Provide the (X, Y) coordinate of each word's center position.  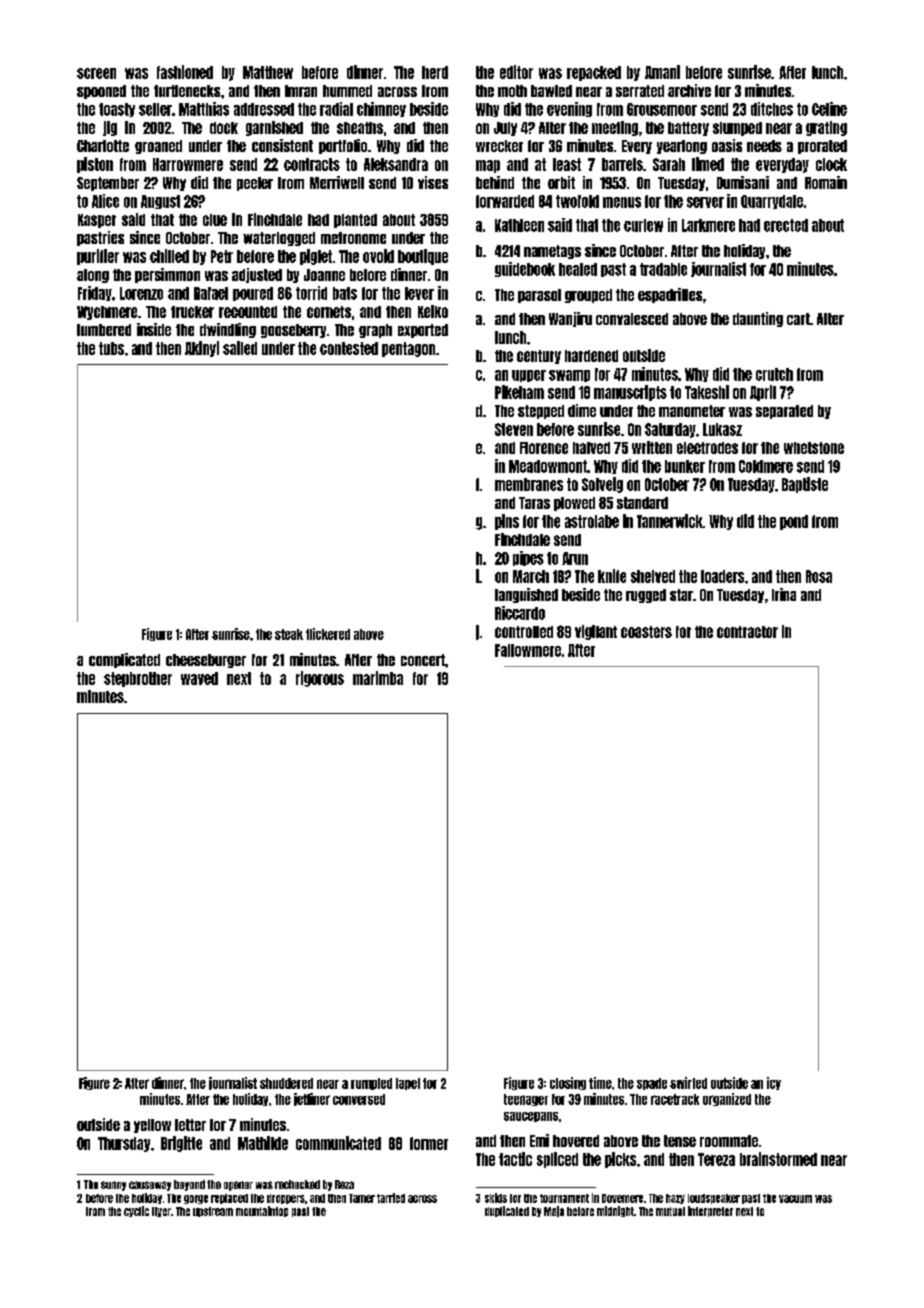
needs (764, 146)
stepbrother (138, 679)
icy (774, 1083)
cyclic (136, 1211)
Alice (105, 201)
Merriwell (337, 182)
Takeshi (707, 392)
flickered (328, 634)
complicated (124, 660)
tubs (111, 348)
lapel (408, 1084)
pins (507, 522)
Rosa (819, 576)
